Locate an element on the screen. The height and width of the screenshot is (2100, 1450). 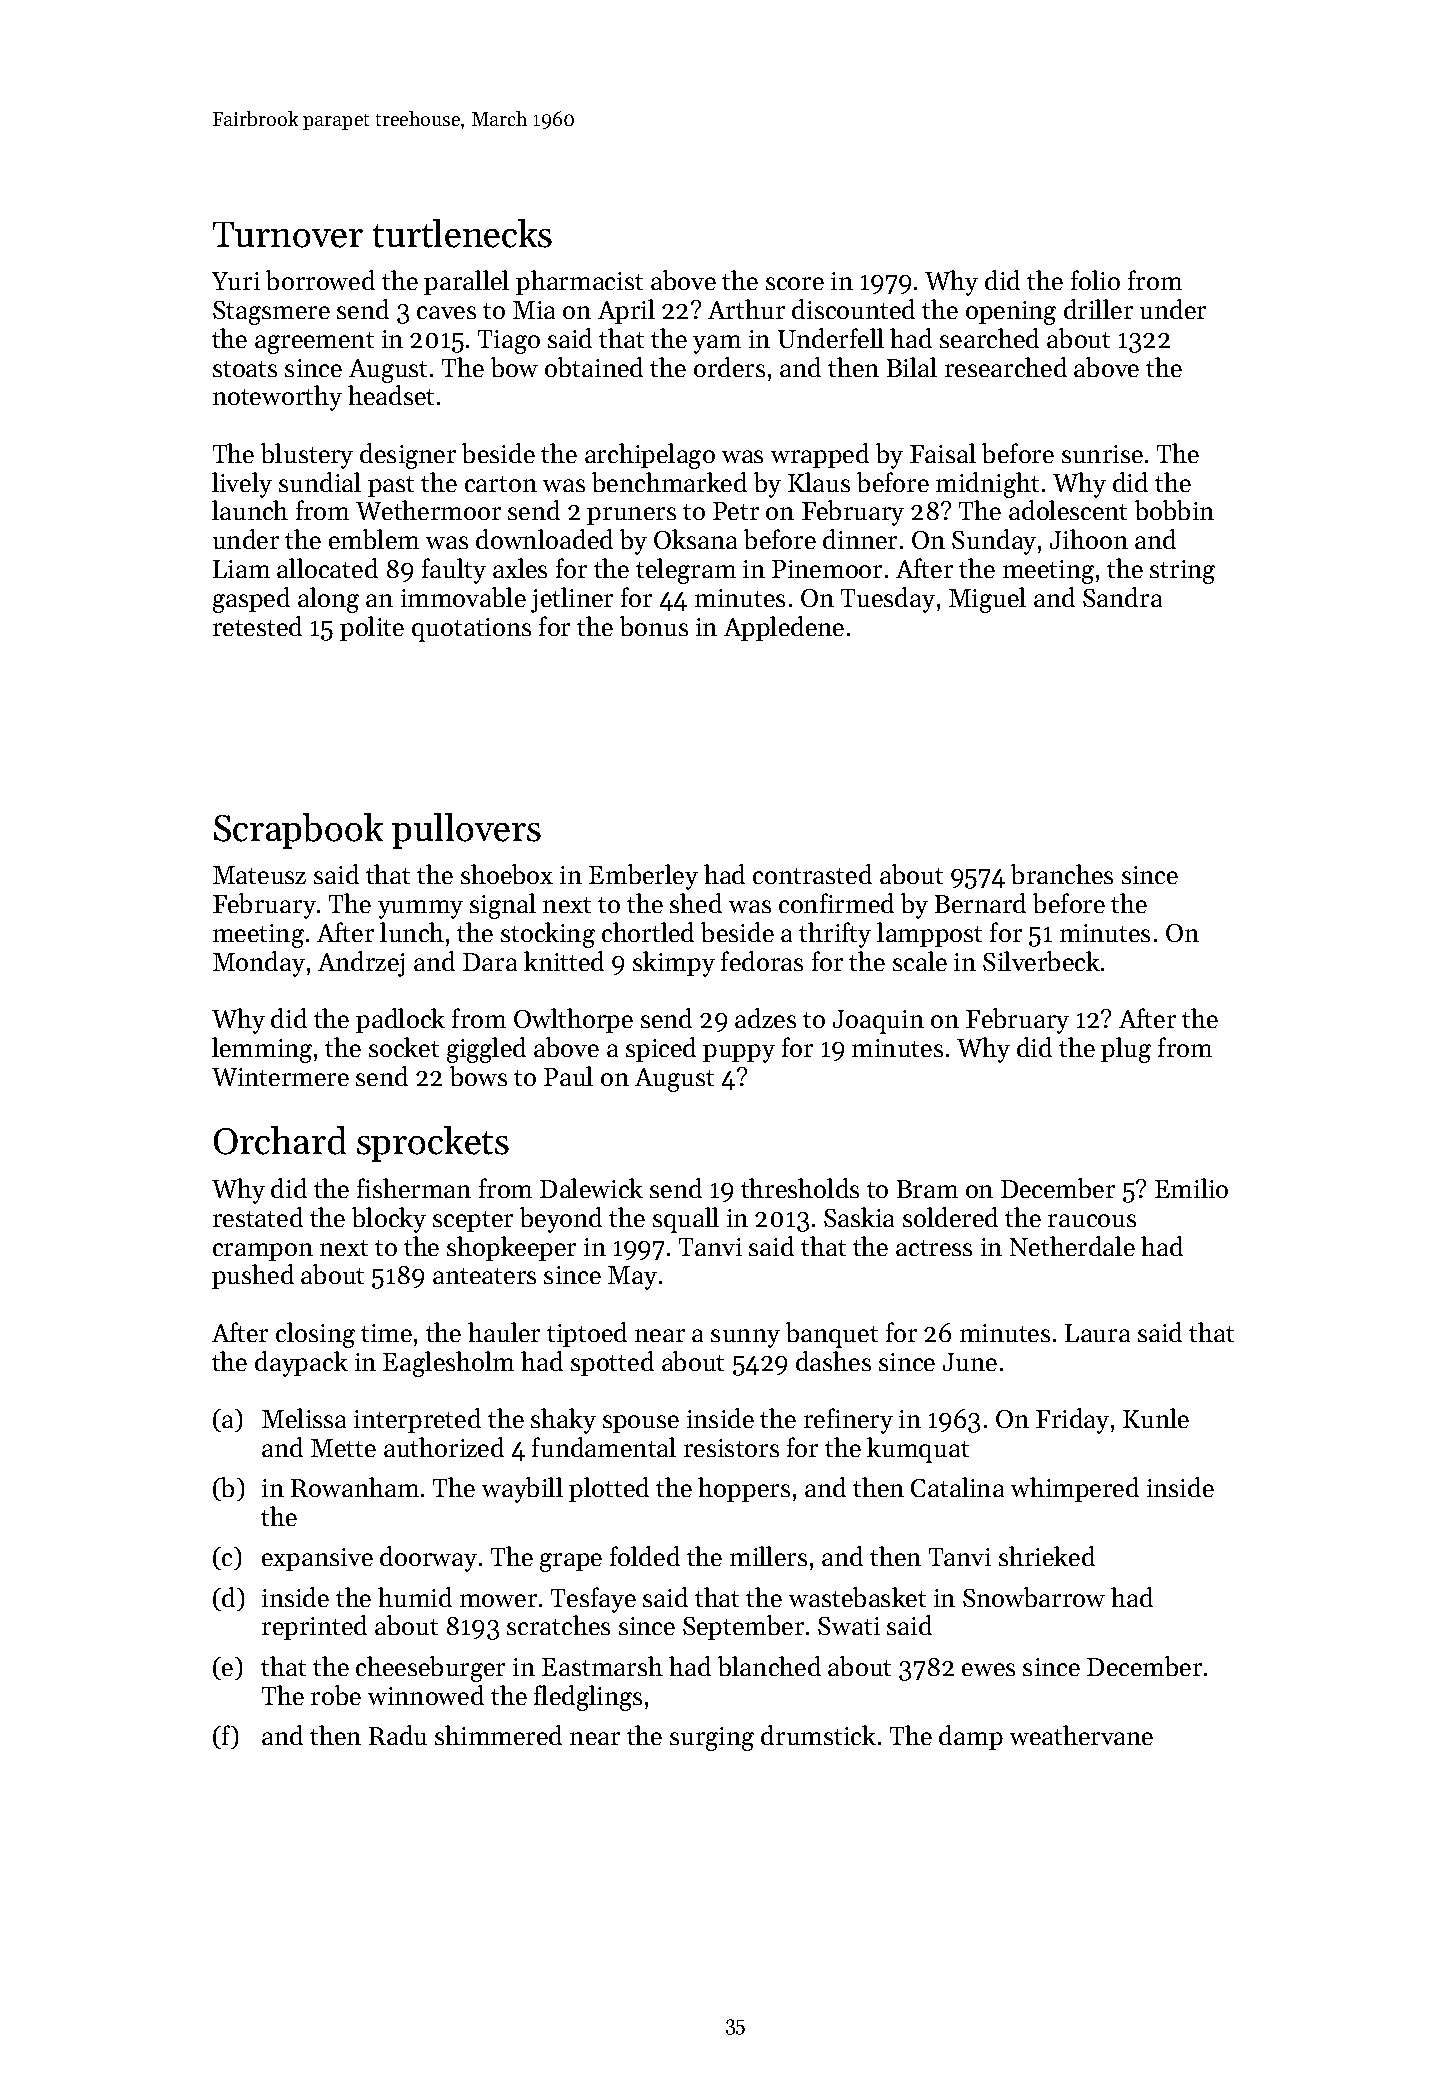
string is located at coordinates (1182, 572).
